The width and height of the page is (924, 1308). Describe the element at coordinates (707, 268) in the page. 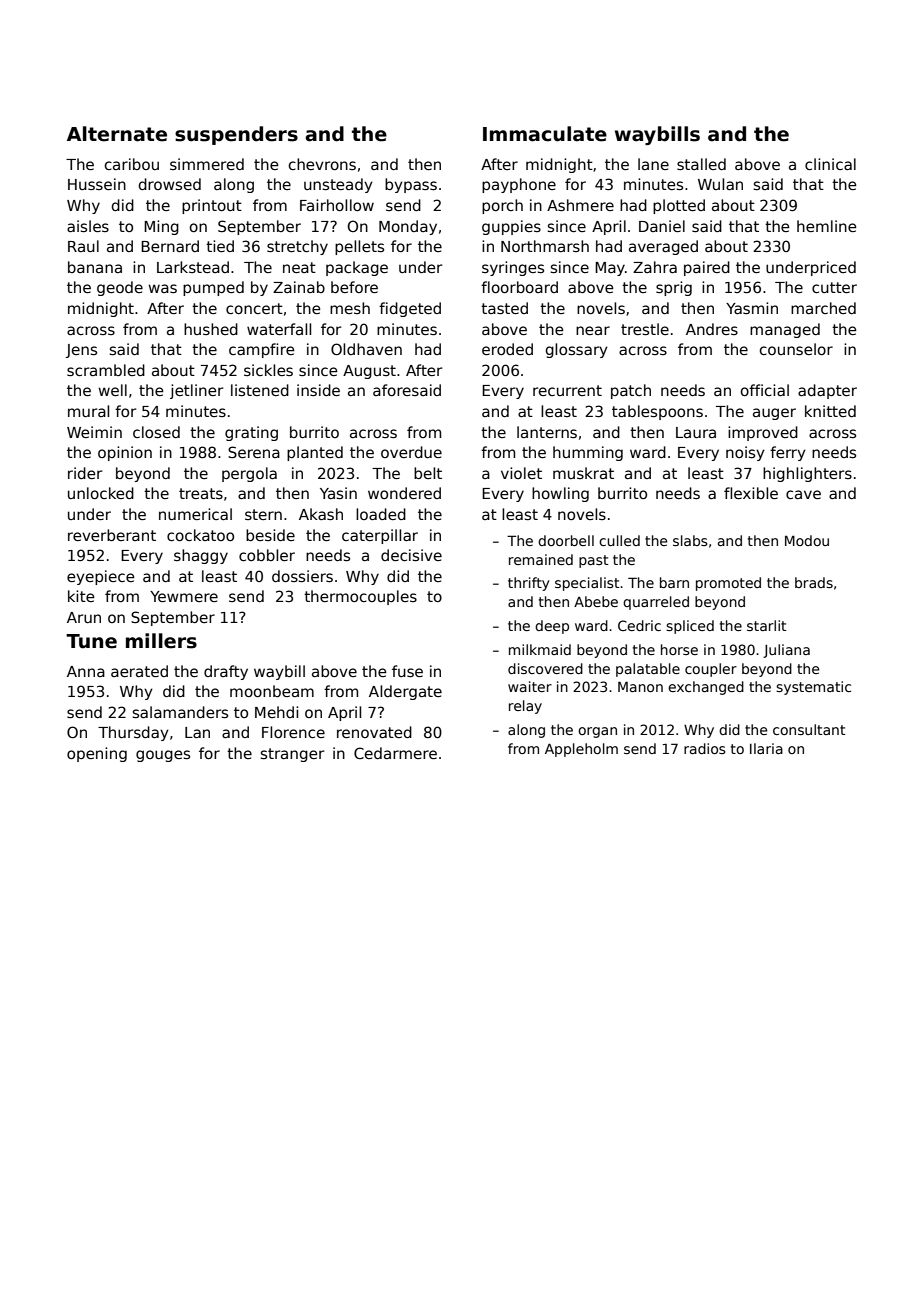

I see `paired` at that location.
